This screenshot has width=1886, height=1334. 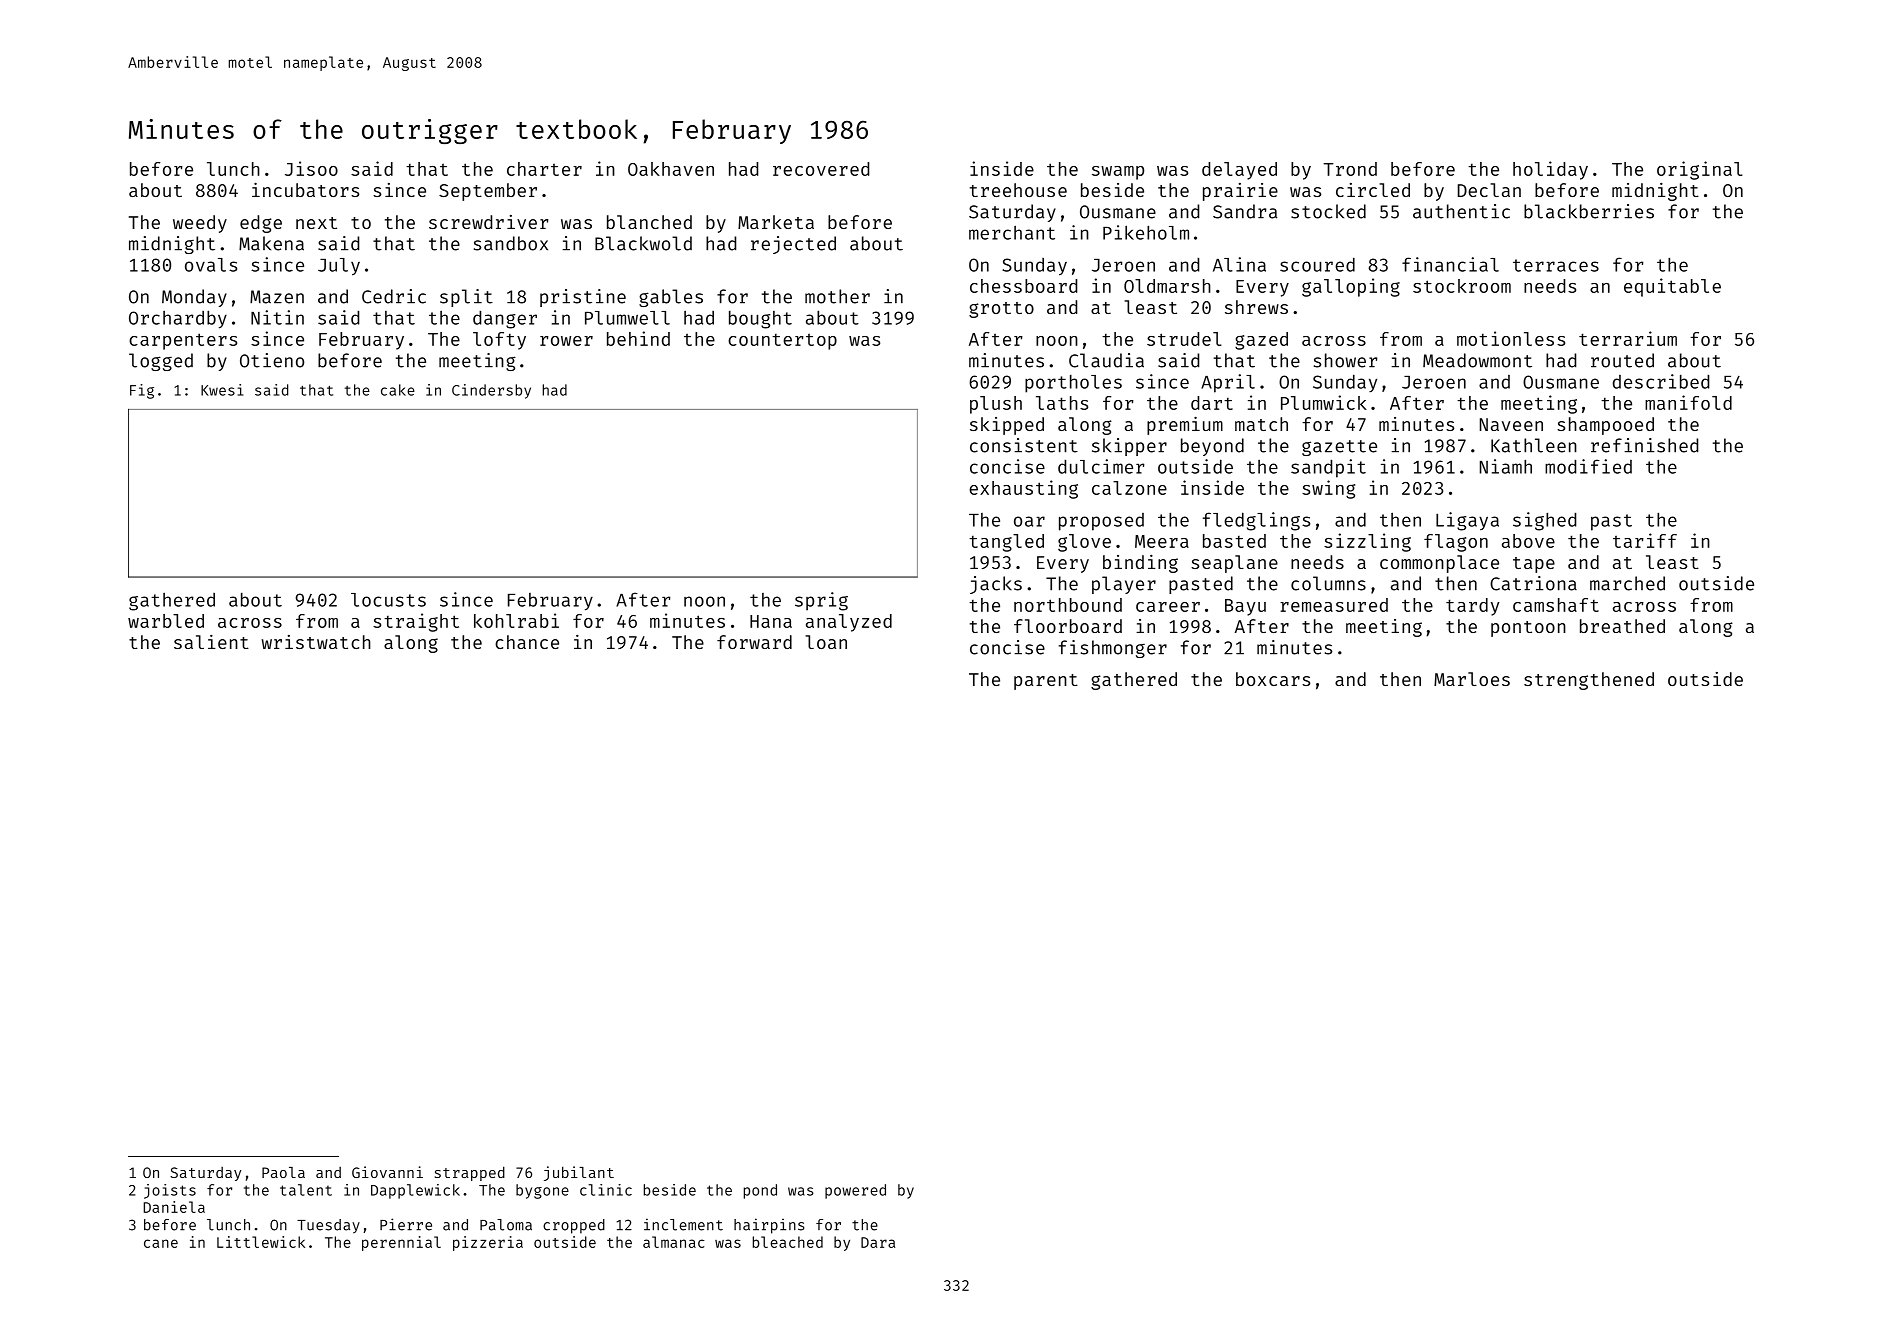 What do you see at coordinates (1046, 682) in the screenshot?
I see `parent` at bounding box center [1046, 682].
